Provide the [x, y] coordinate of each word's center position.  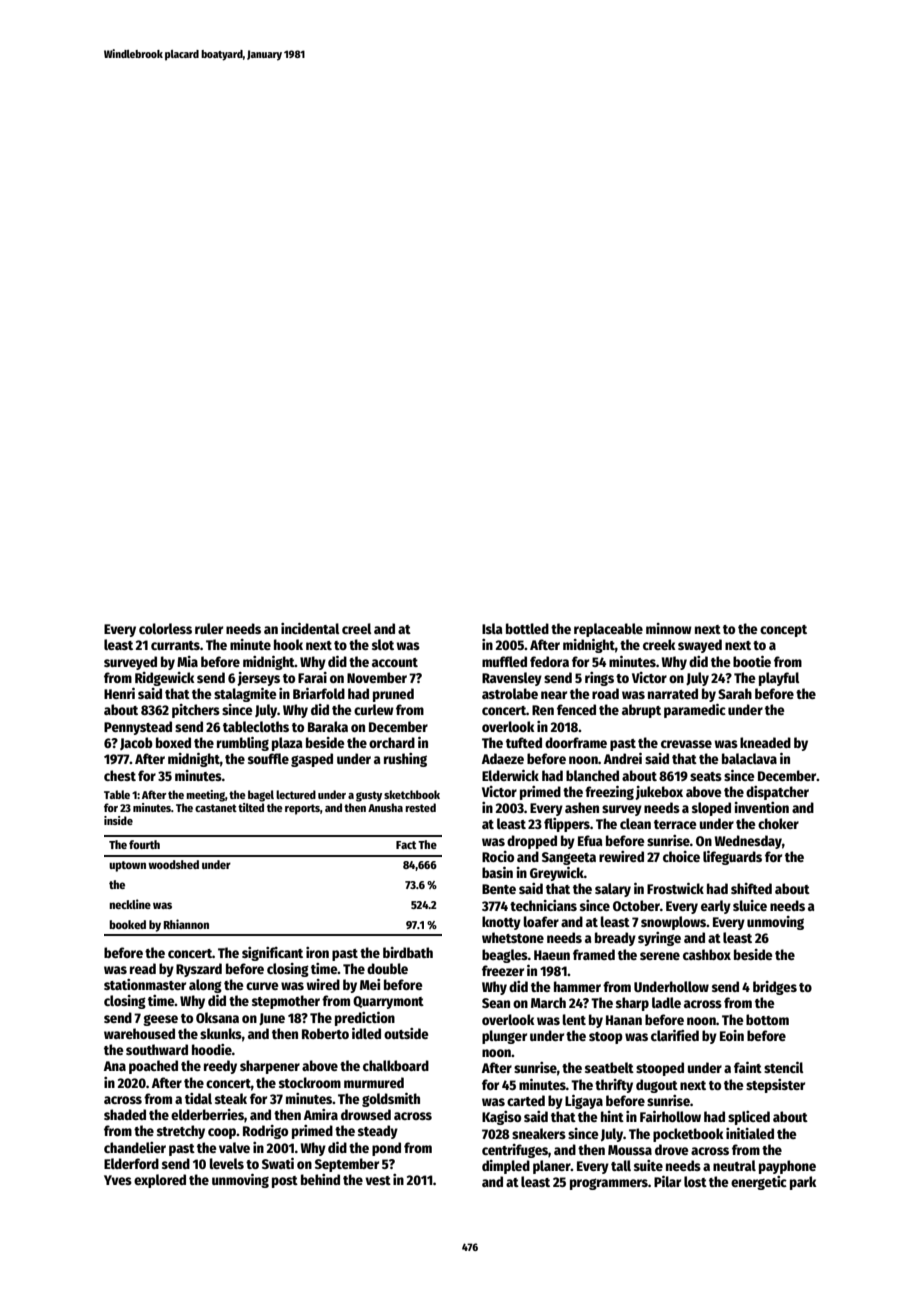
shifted [751, 888]
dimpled [506, 1167]
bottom [767, 1019]
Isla [492, 628]
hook [288, 644]
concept [783, 631]
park [803, 1183]
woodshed [173, 864]
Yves [118, 1180]
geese [160, 1020]
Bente [499, 889]
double [387, 968]
